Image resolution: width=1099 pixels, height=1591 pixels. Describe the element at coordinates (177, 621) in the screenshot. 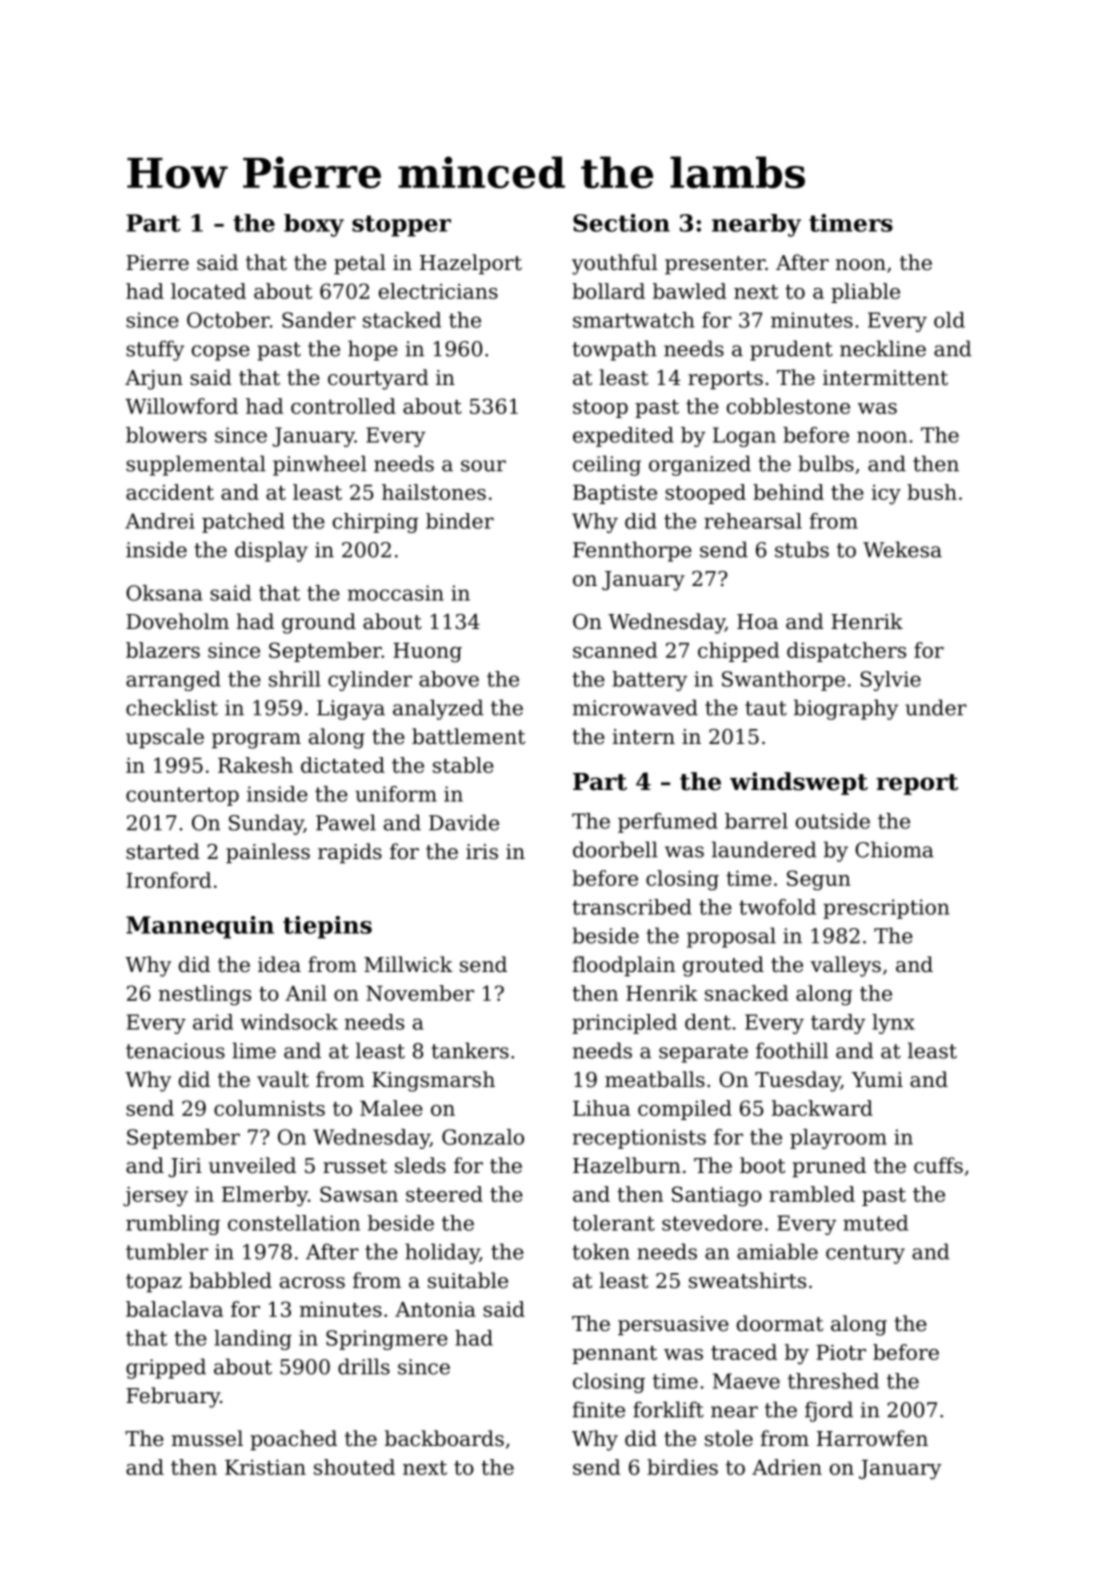

I see `Doveholm` at that location.
